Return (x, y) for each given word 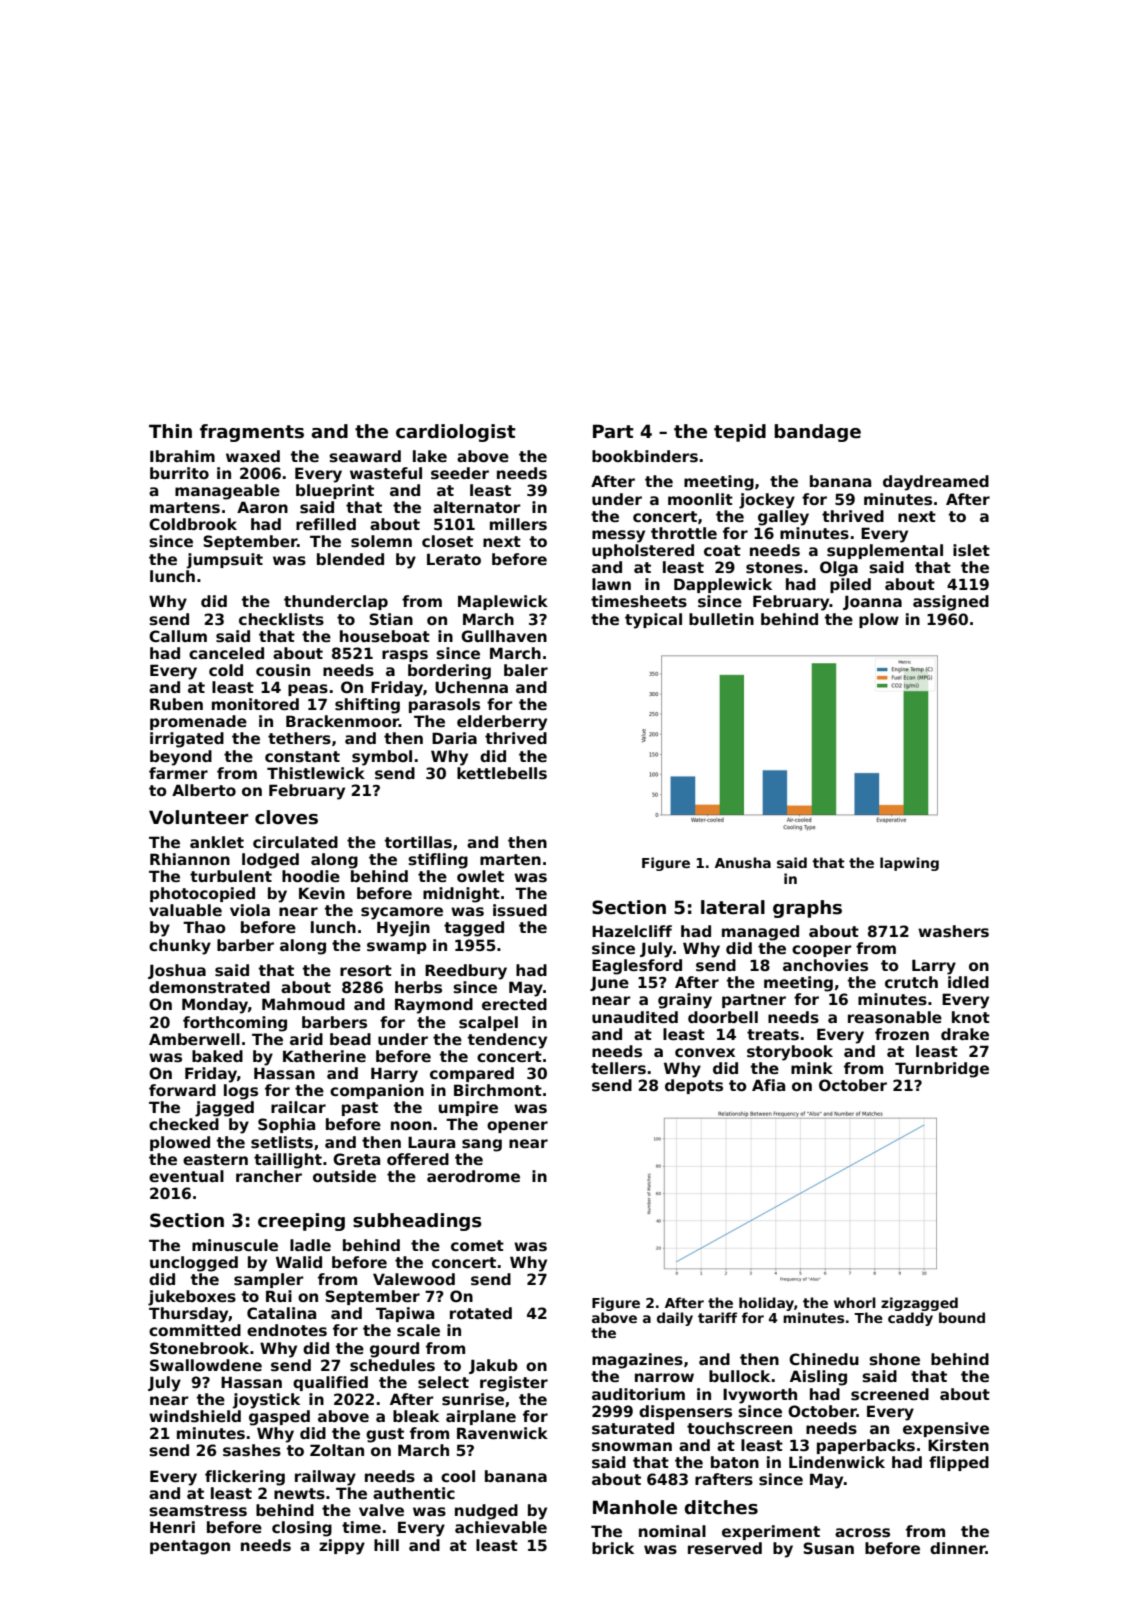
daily (675, 1319)
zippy (342, 1547)
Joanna (872, 602)
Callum (178, 636)
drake (965, 1034)
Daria (454, 738)
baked (217, 1056)
